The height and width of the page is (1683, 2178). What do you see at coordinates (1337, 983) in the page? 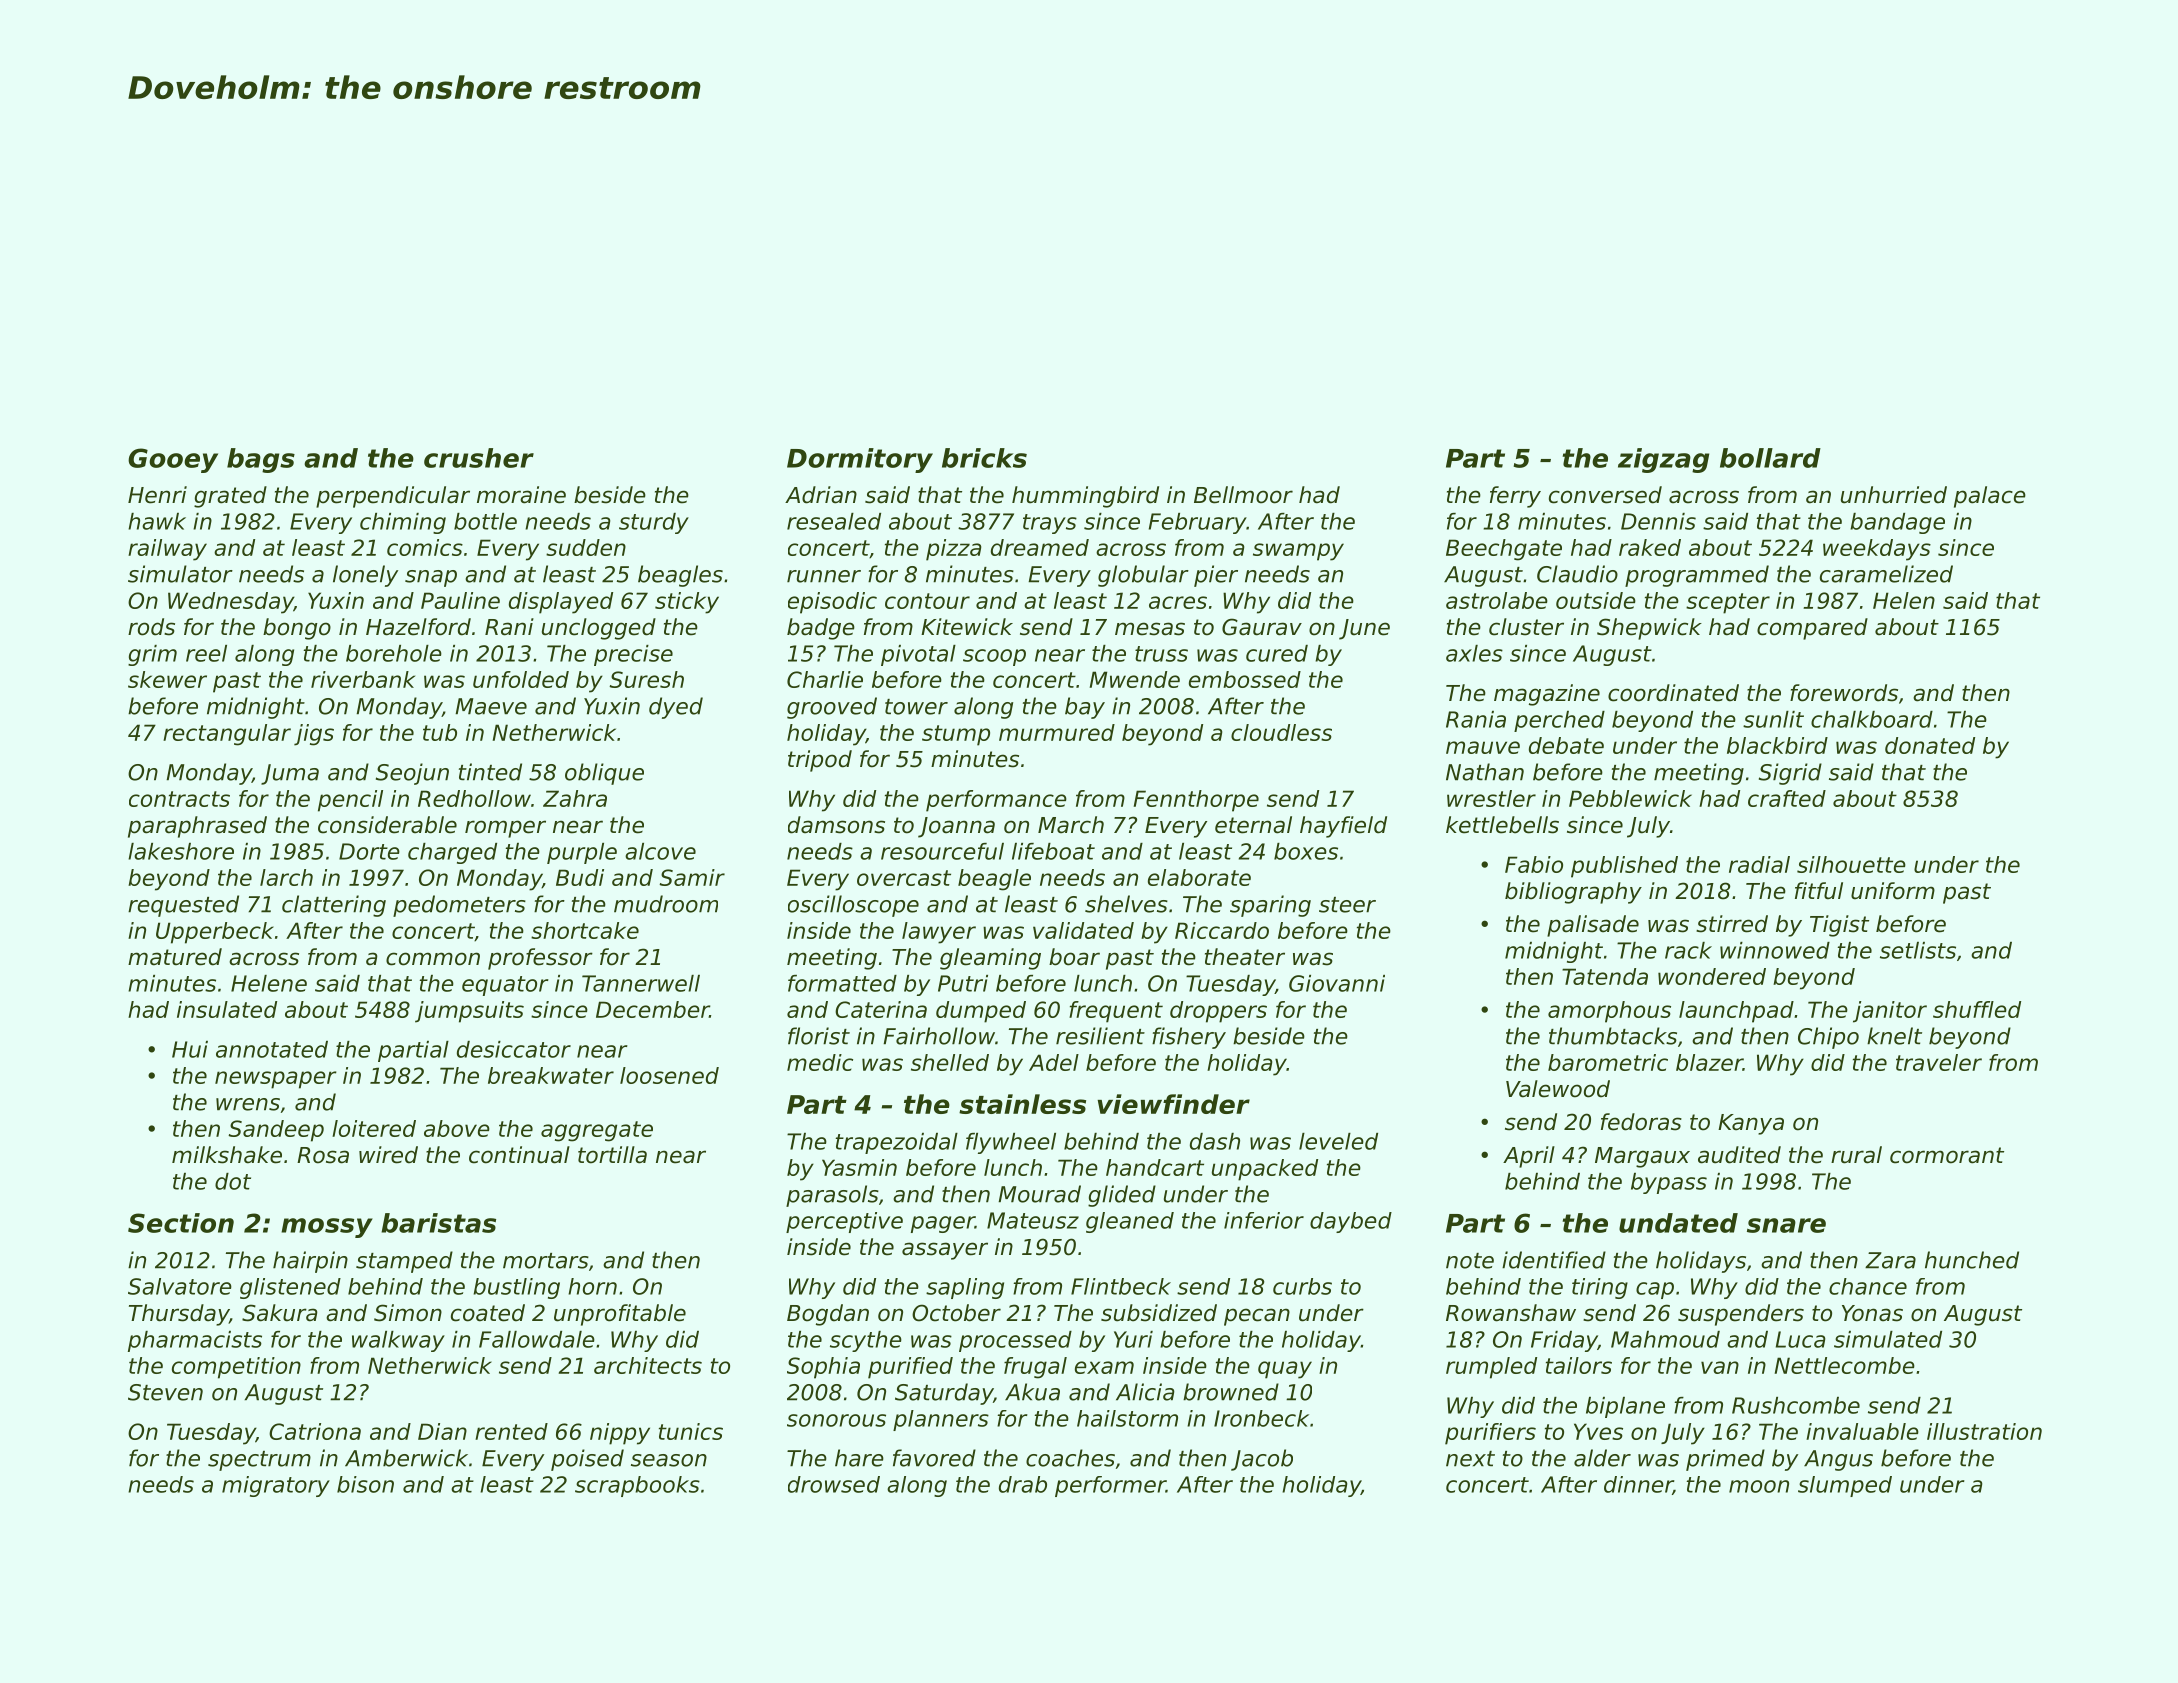
I see `Giovanni` at bounding box center [1337, 983].
